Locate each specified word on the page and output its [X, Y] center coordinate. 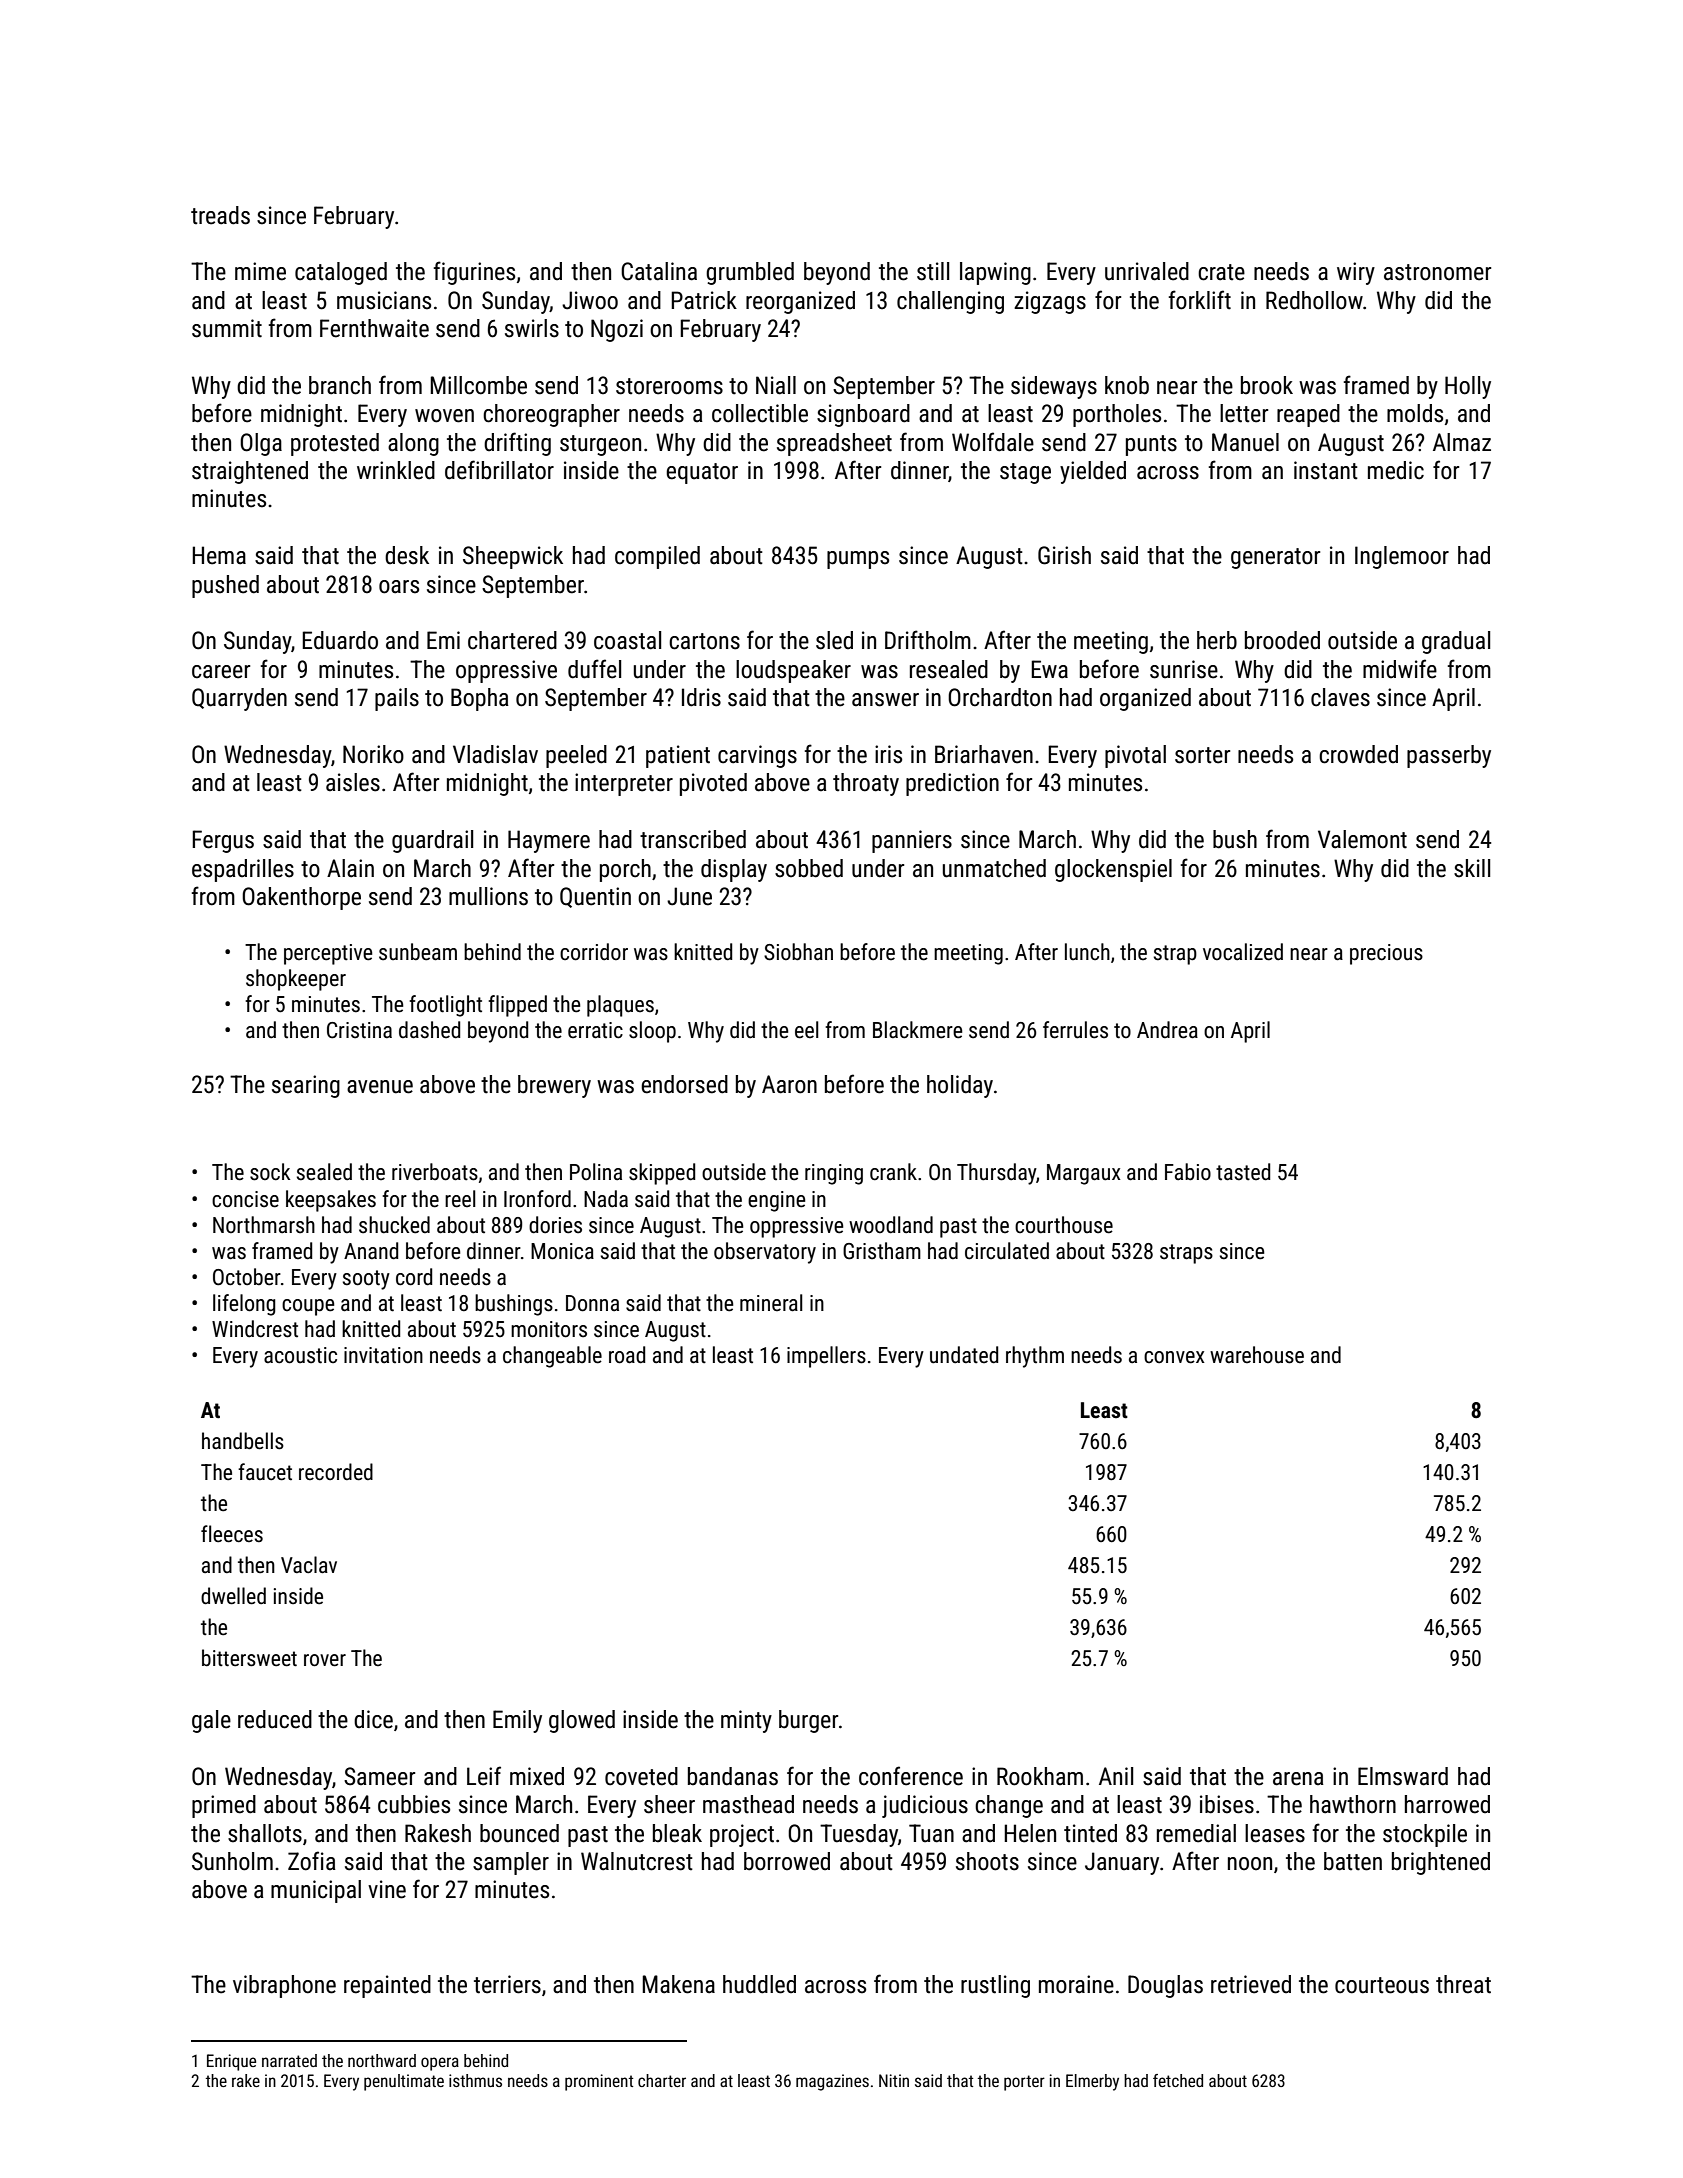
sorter [1202, 755]
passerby [1449, 756]
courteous [1382, 1985]
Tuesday [859, 1835]
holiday [960, 1086]
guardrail [432, 841]
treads [220, 215]
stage [1025, 473]
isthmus [475, 2080]
